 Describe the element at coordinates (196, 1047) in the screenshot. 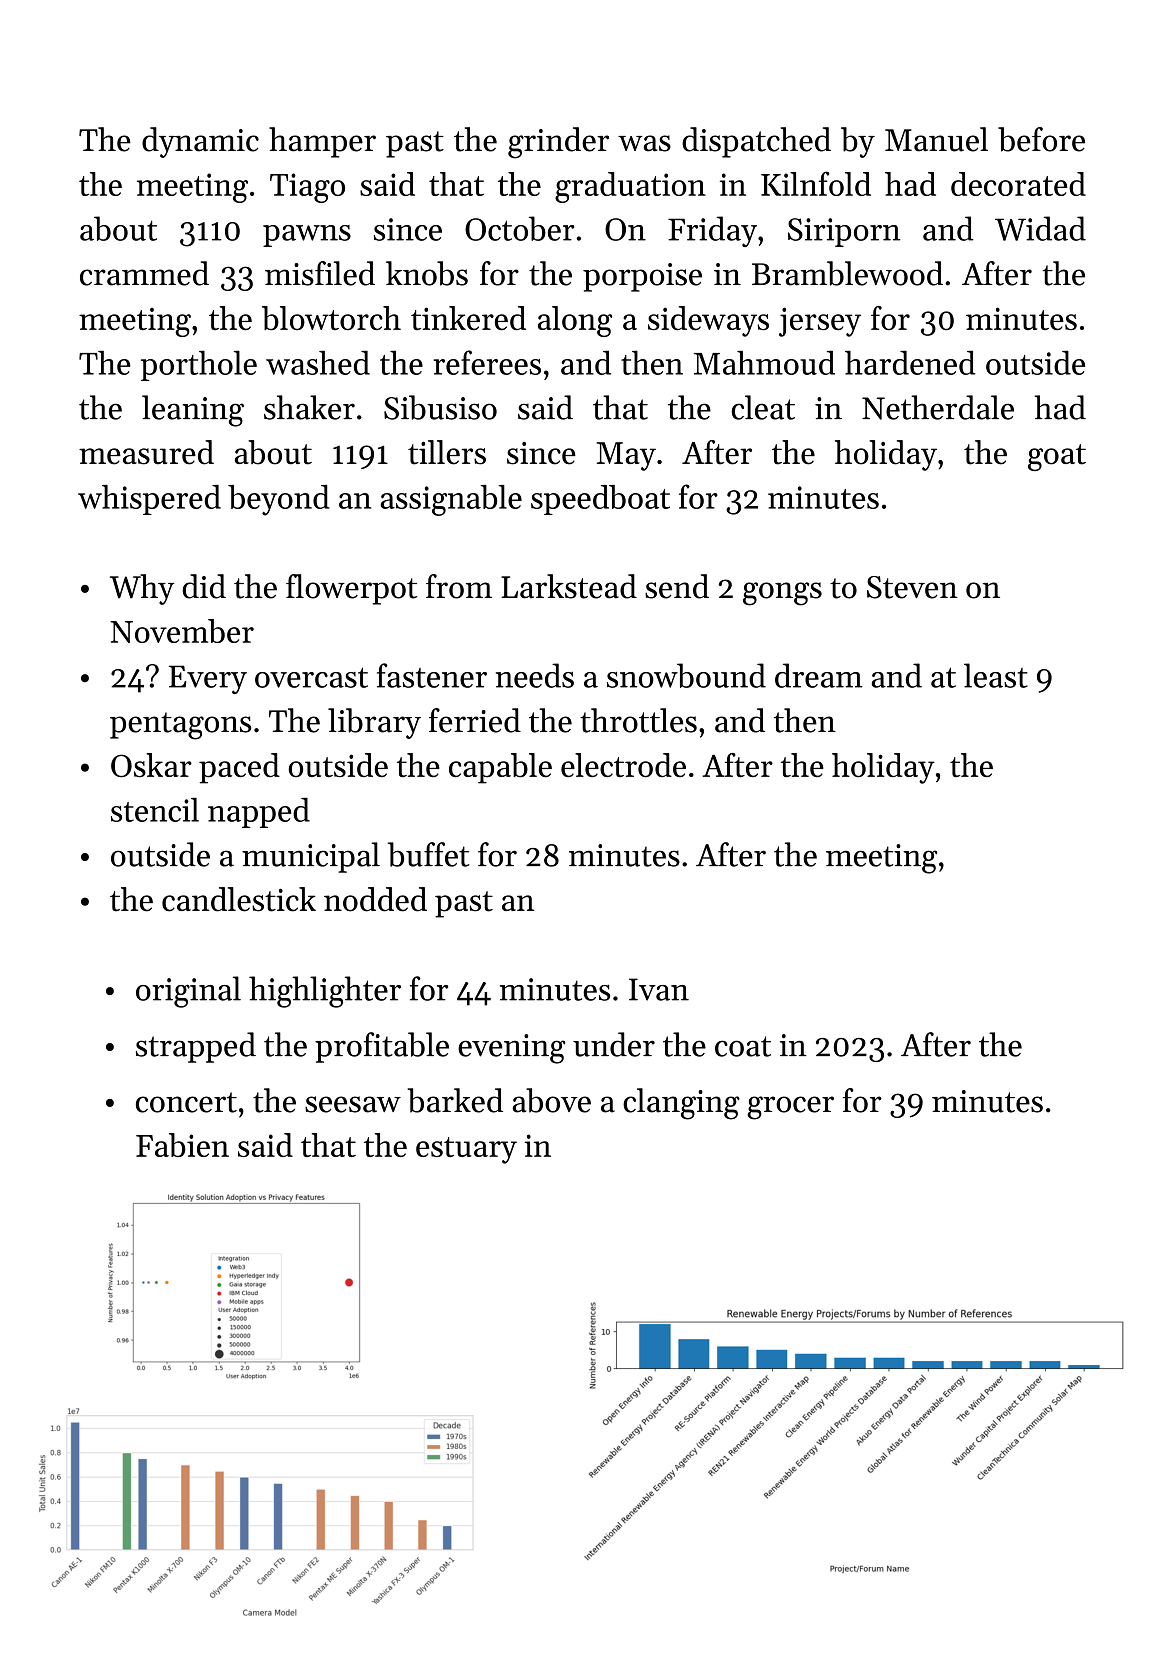

I see `strapped` at that location.
